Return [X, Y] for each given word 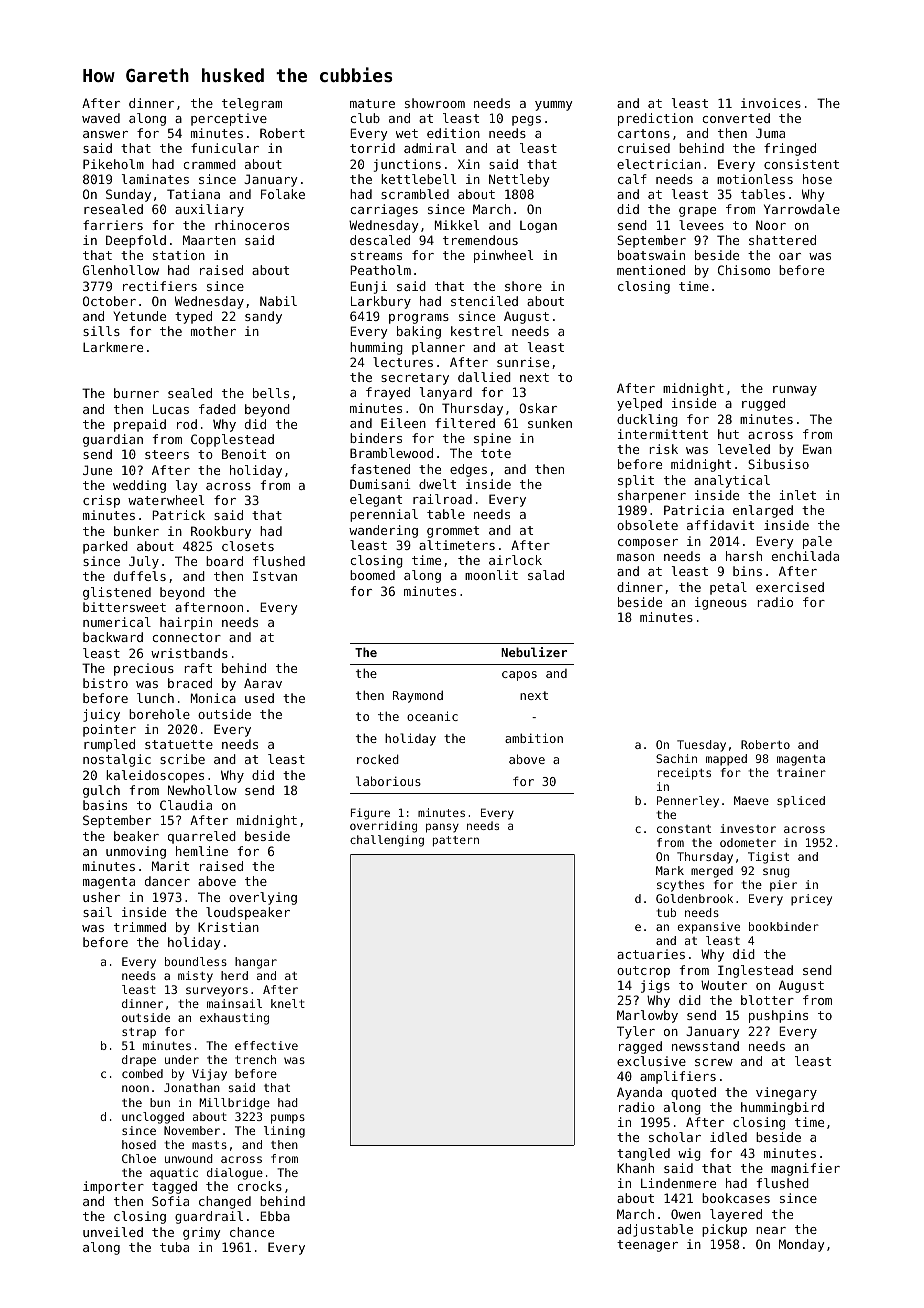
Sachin [676, 758]
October [109, 301]
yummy [554, 106]
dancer [167, 881]
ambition [534, 738]
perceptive [229, 119]
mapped [726, 760]
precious [144, 669]
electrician [659, 164]
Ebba [275, 1216]
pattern [456, 841]
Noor [771, 225]
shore [523, 286]
